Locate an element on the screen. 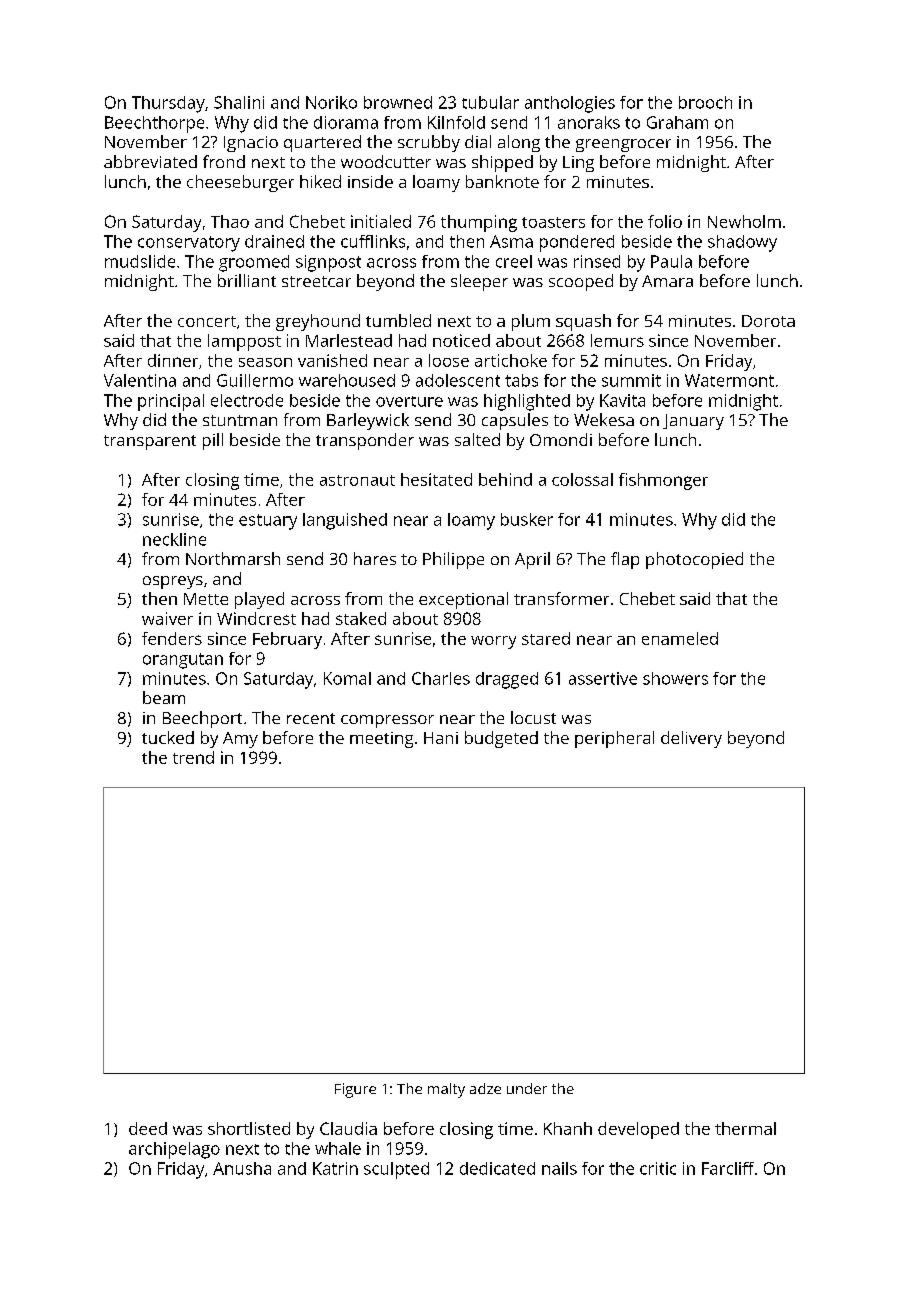 The image size is (908, 1316). Thursday is located at coordinates (168, 104).
